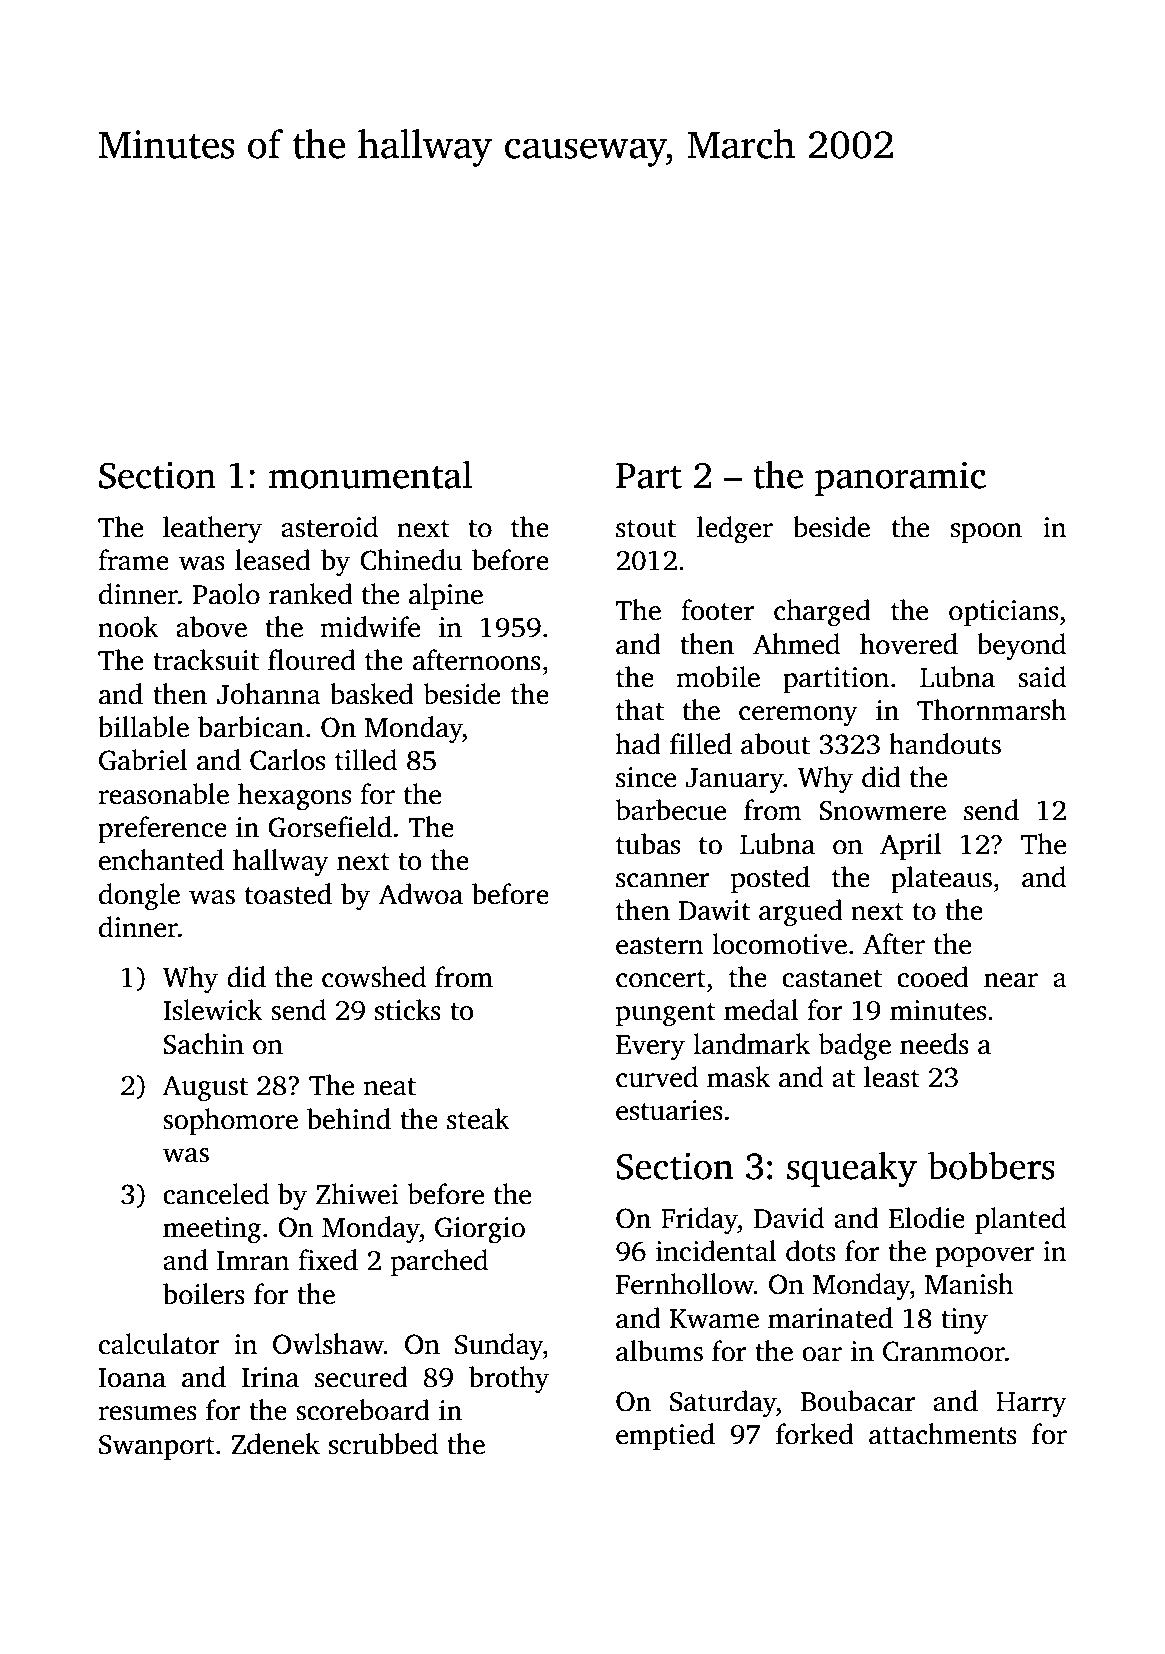 This document has width=1165, height=1654. What do you see at coordinates (383, 1444) in the document?
I see `scrubbed` at bounding box center [383, 1444].
